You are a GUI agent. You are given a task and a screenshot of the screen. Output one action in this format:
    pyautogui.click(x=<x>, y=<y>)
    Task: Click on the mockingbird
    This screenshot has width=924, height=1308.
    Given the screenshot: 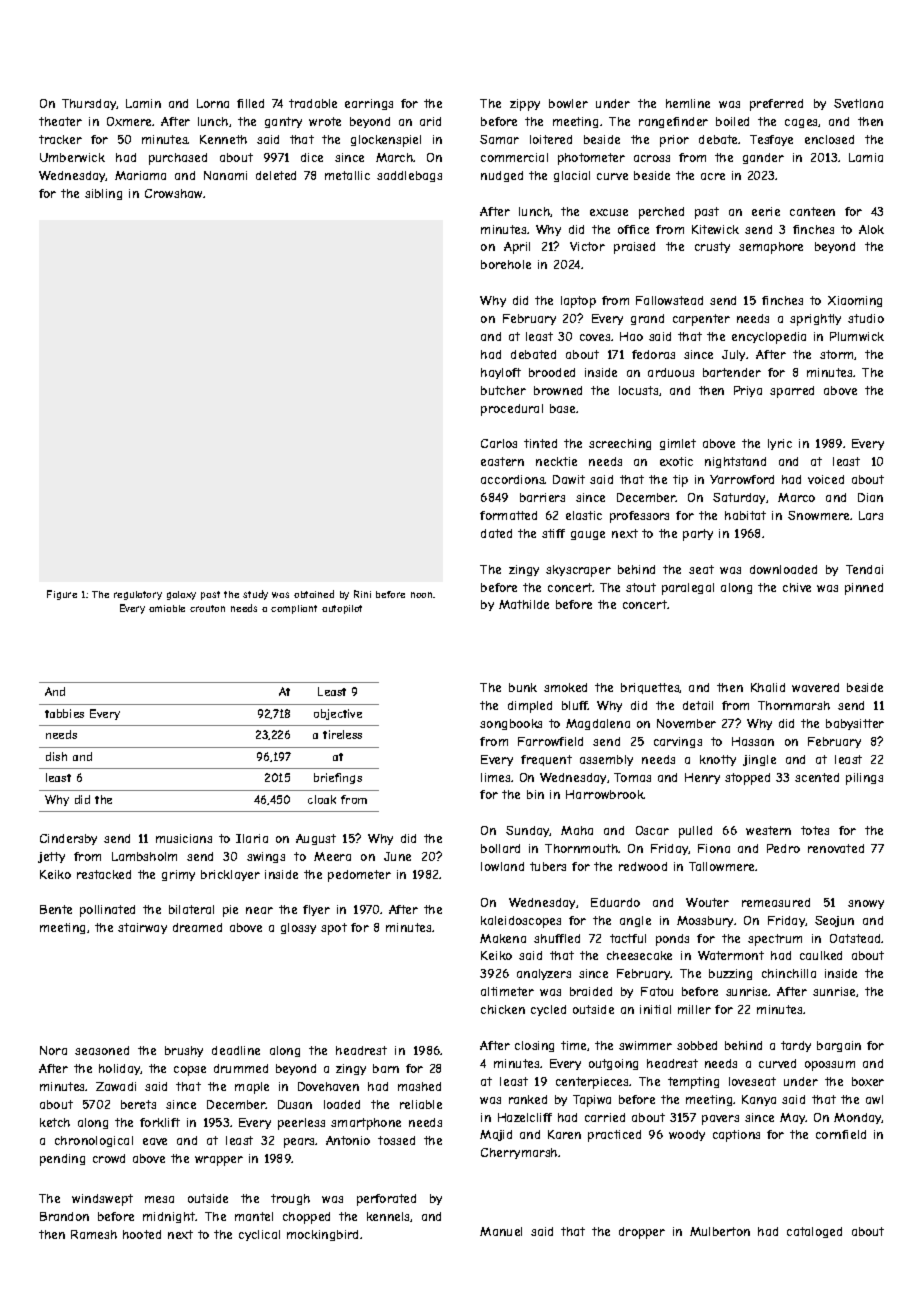 What is the action you would take?
    pyautogui.click(x=322, y=1235)
